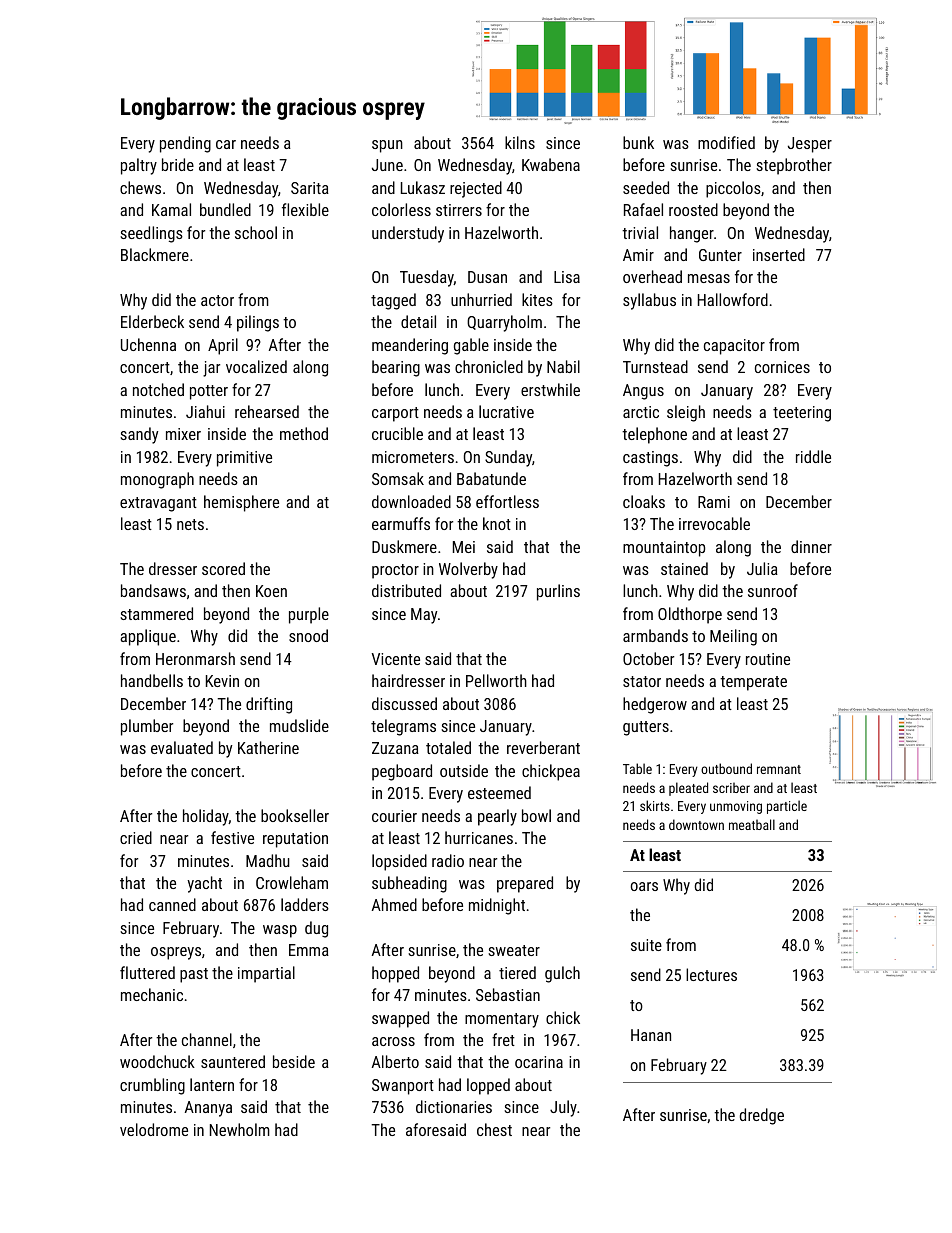 The image size is (952, 1233). What do you see at coordinates (733, 299) in the screenshot?
I see `Hallowford` at bounding box center [733, 299].
